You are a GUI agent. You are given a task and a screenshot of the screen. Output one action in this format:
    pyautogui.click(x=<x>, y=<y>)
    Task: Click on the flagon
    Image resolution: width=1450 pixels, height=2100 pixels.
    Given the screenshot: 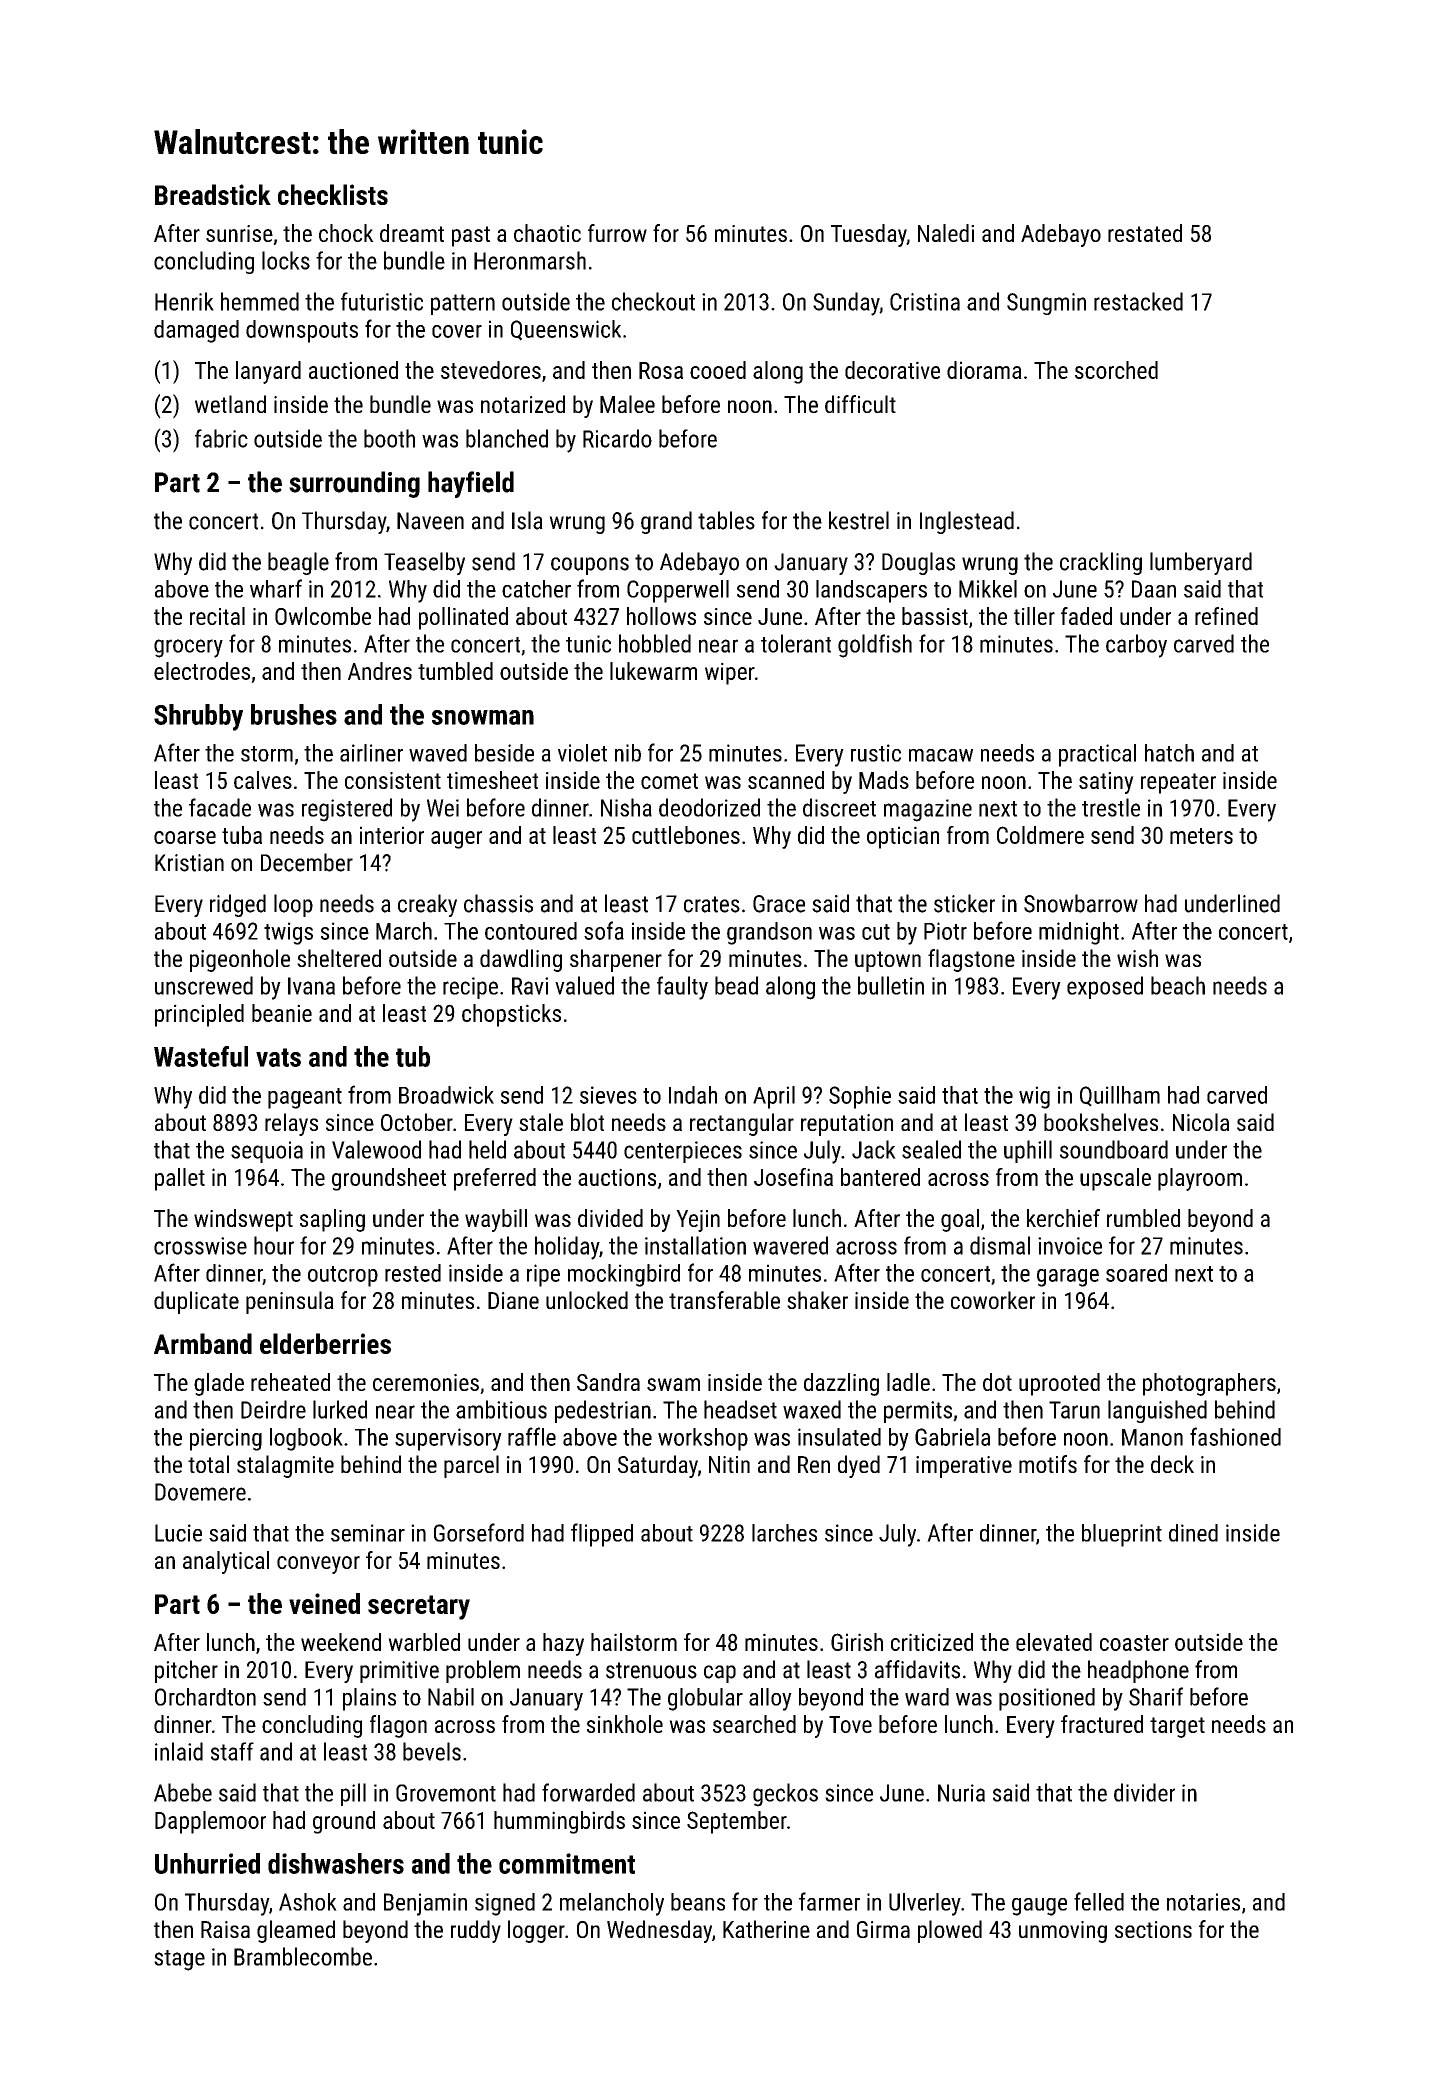 What is the action you would take?
    pyautogui.click(x=398, y=1726)
